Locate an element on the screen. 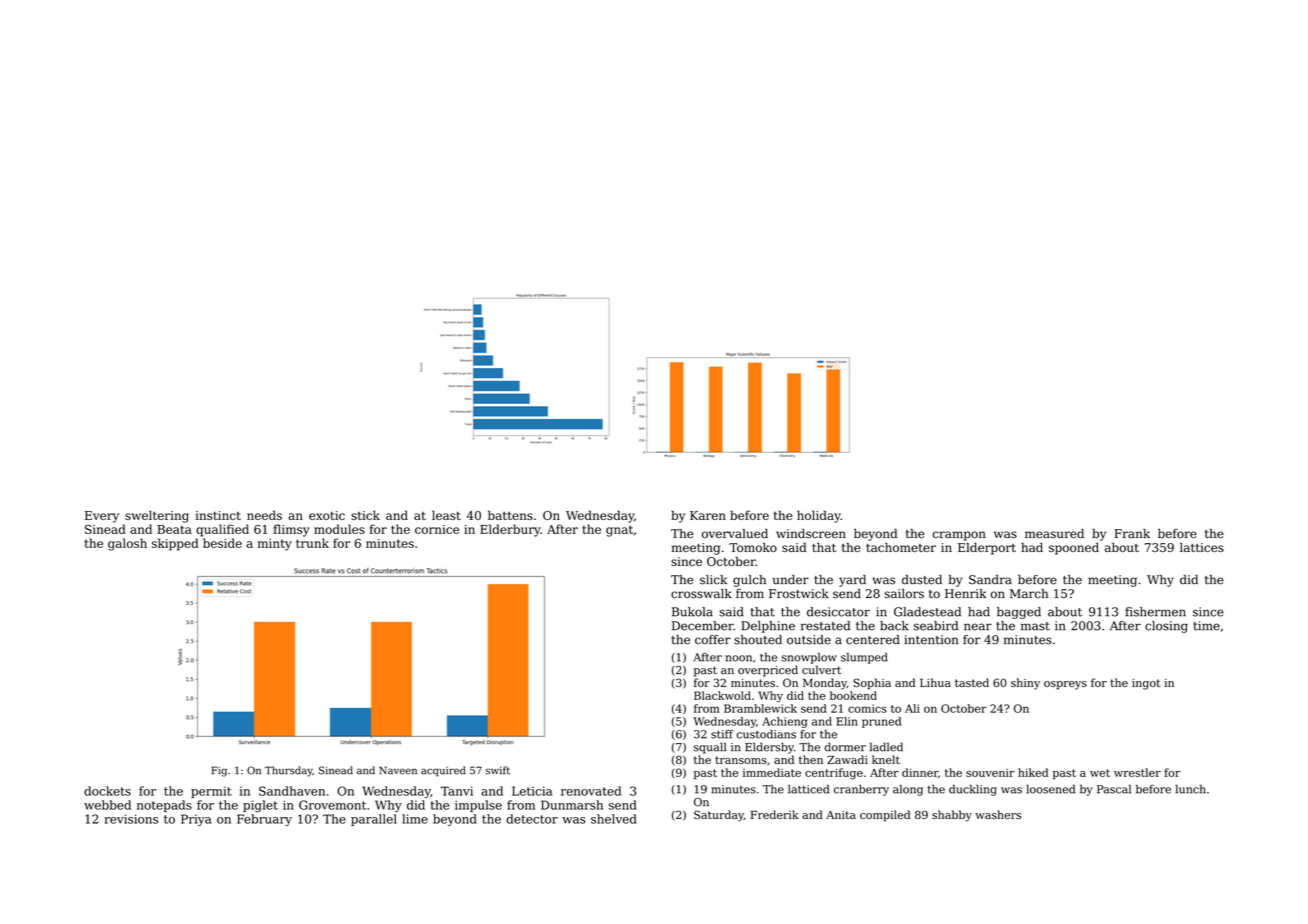 Image resolution: width=1308 pixels, height=924 pixels. wrestler is located at coordinates (1137, 772).
